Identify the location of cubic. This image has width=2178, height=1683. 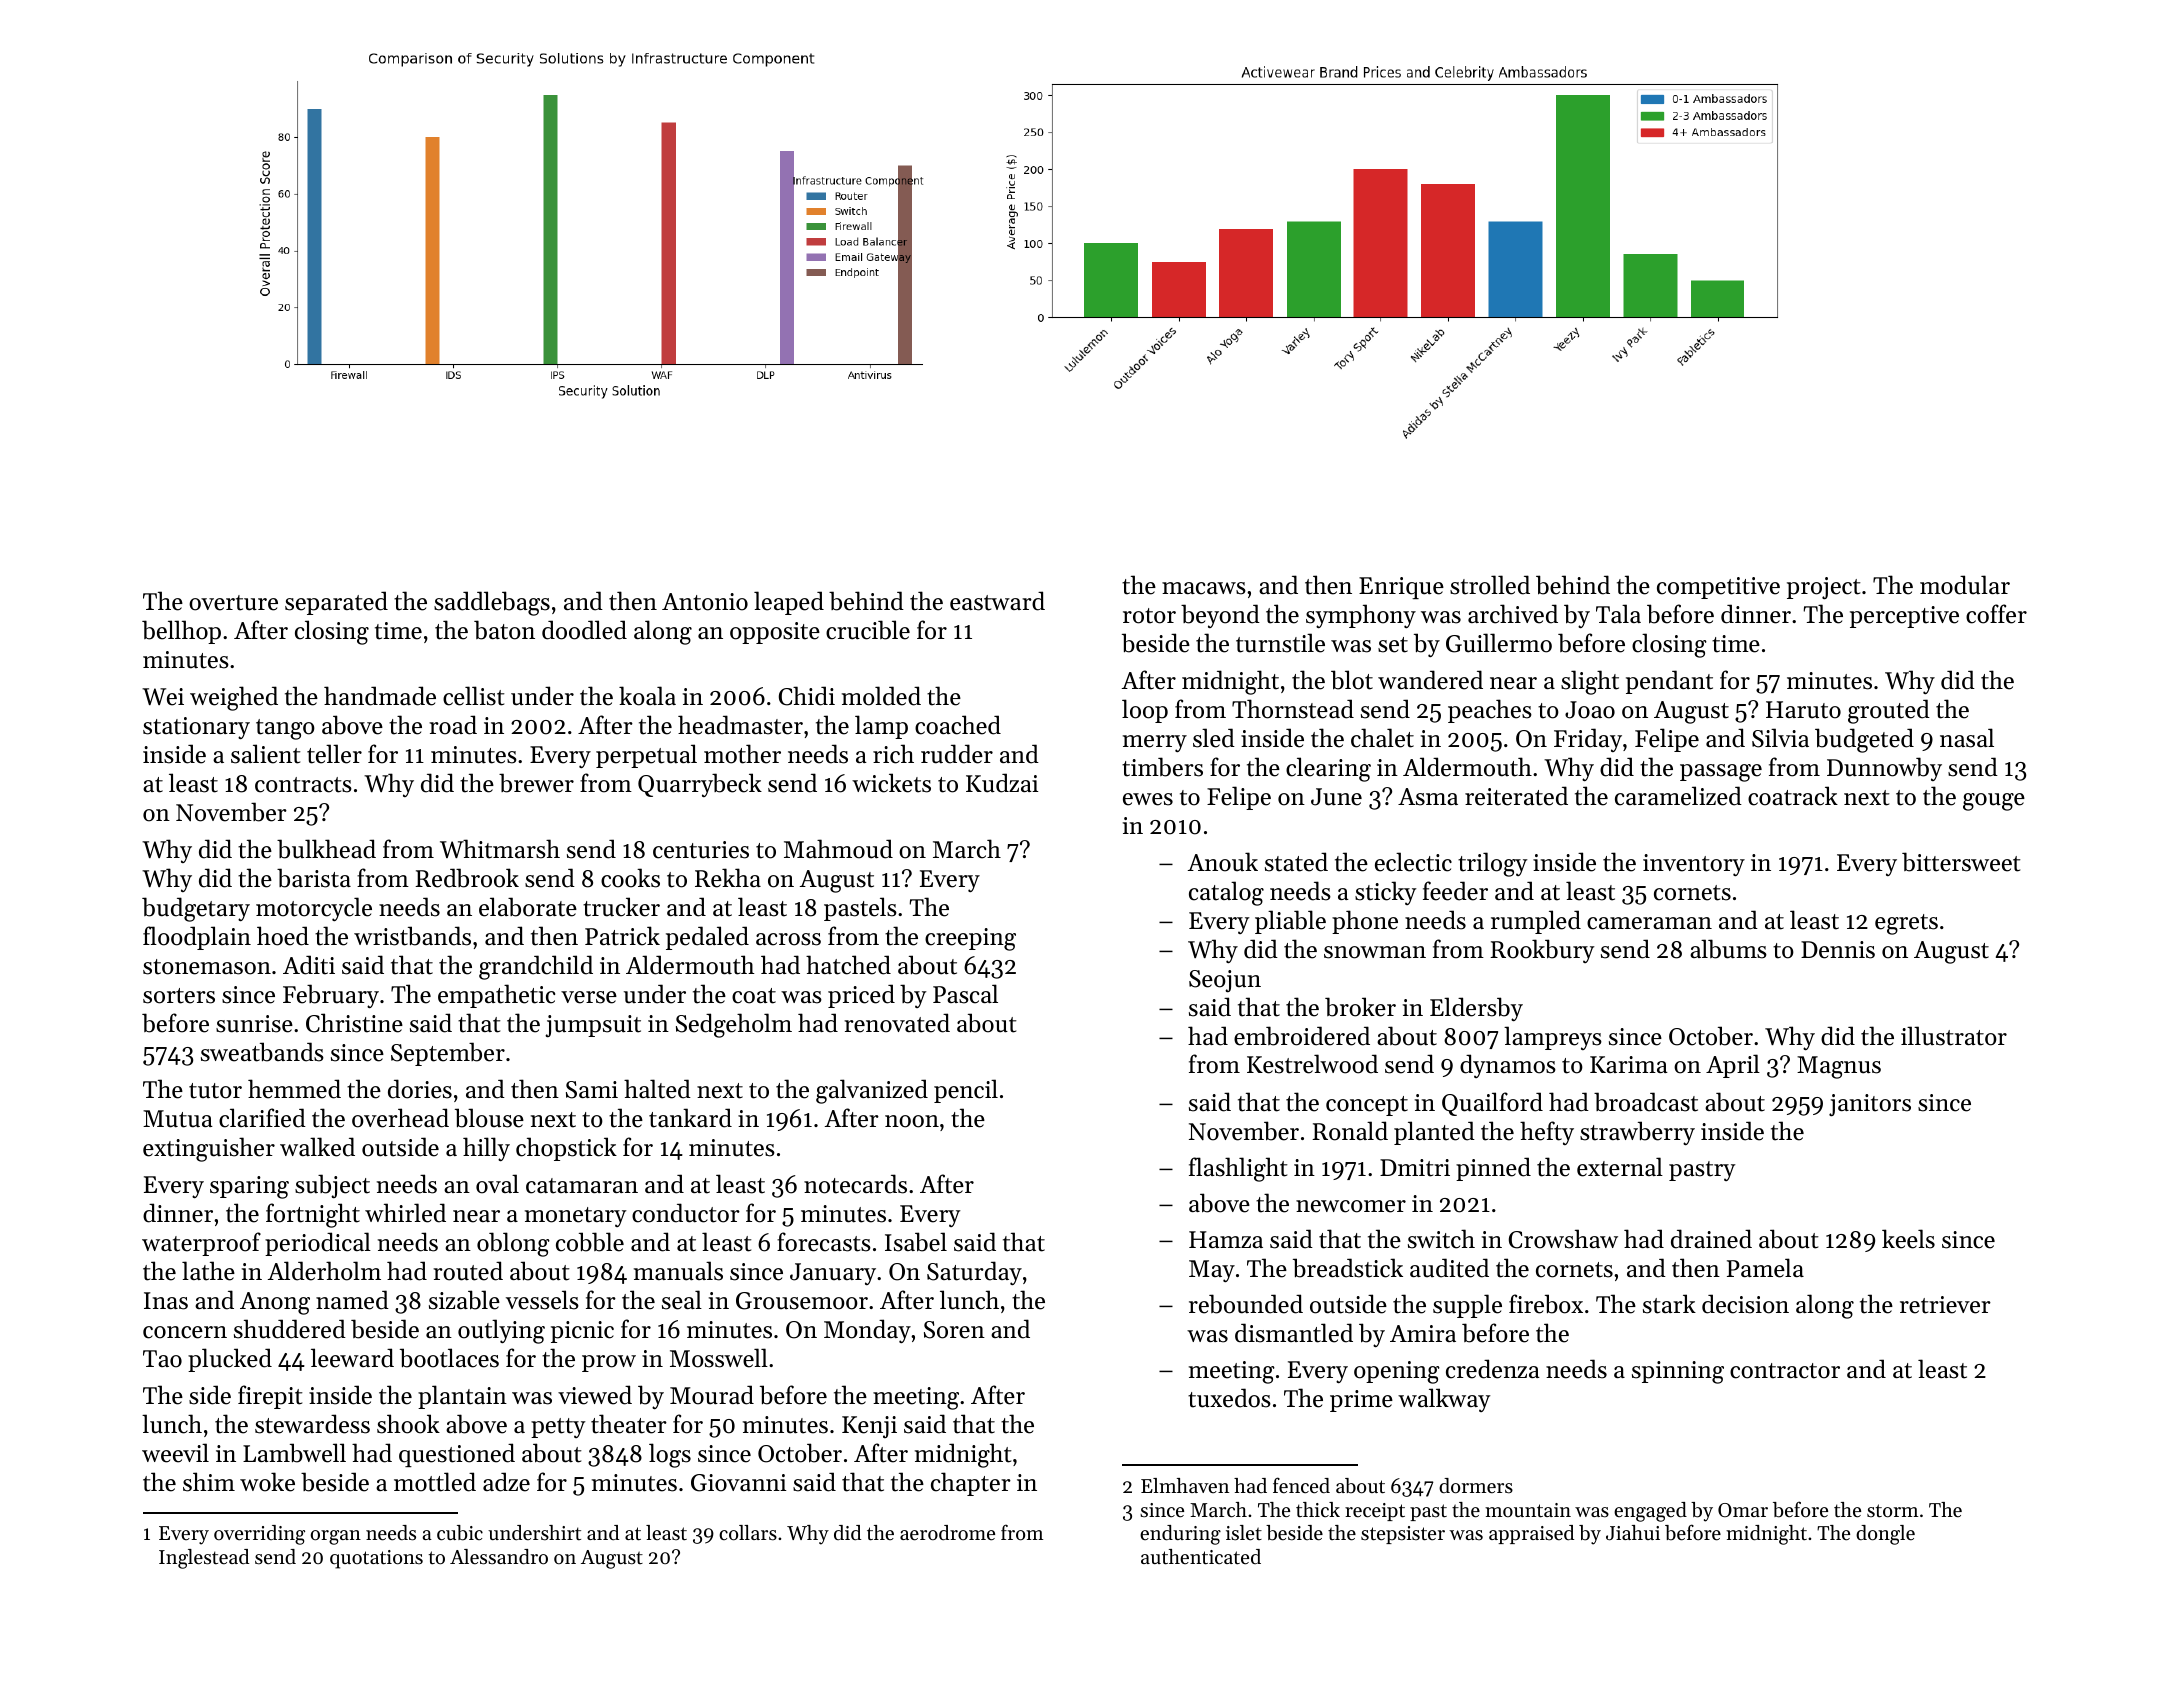
(460, 1533).
